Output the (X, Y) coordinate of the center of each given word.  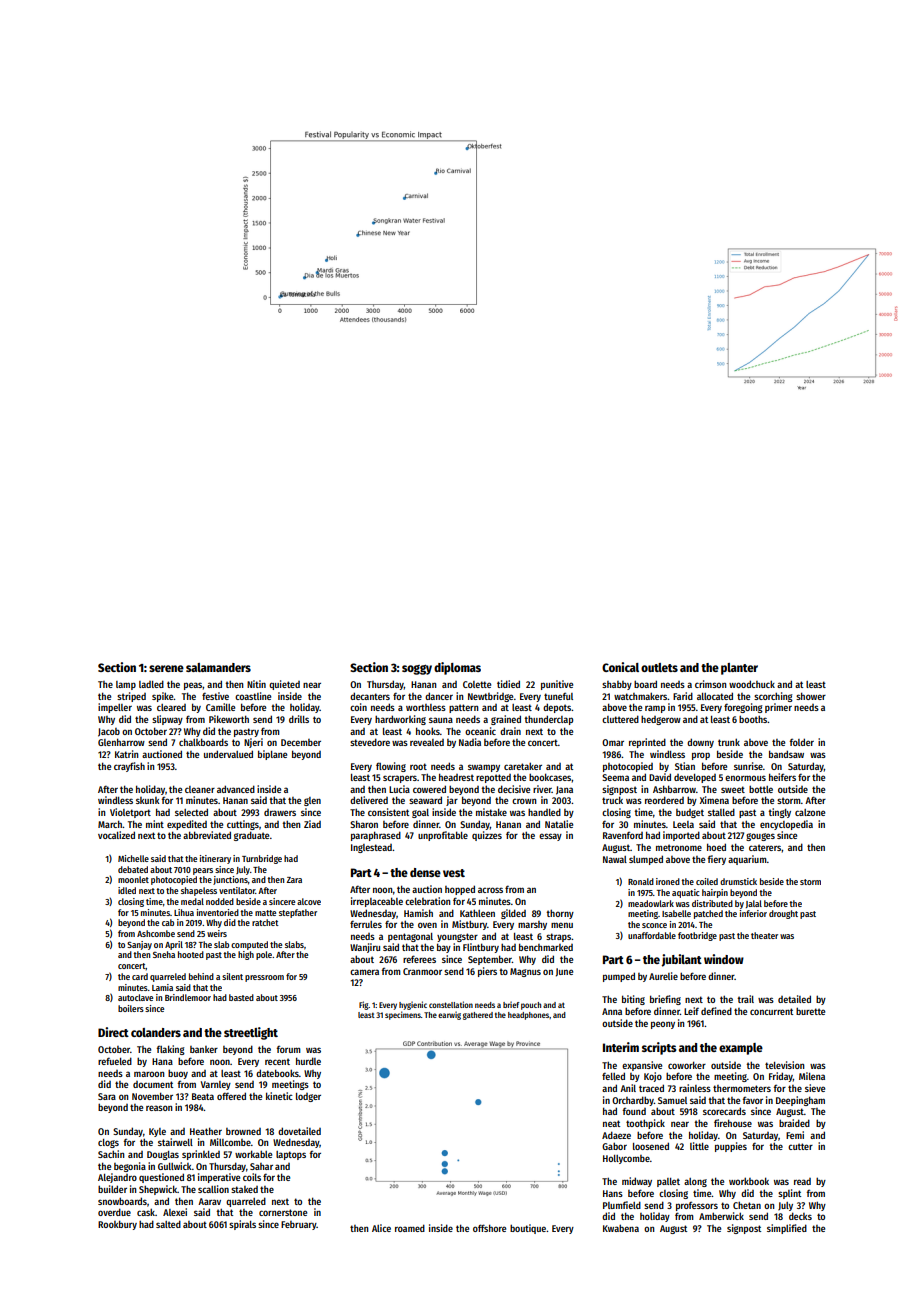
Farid (683, 696)
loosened (651, 1146)
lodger (308, 1097)
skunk (148, 800)
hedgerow (661, 720)
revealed (427, 742)
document (153, 1084)
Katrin (127, 754)
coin (358, 707)
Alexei (175, 1212)
